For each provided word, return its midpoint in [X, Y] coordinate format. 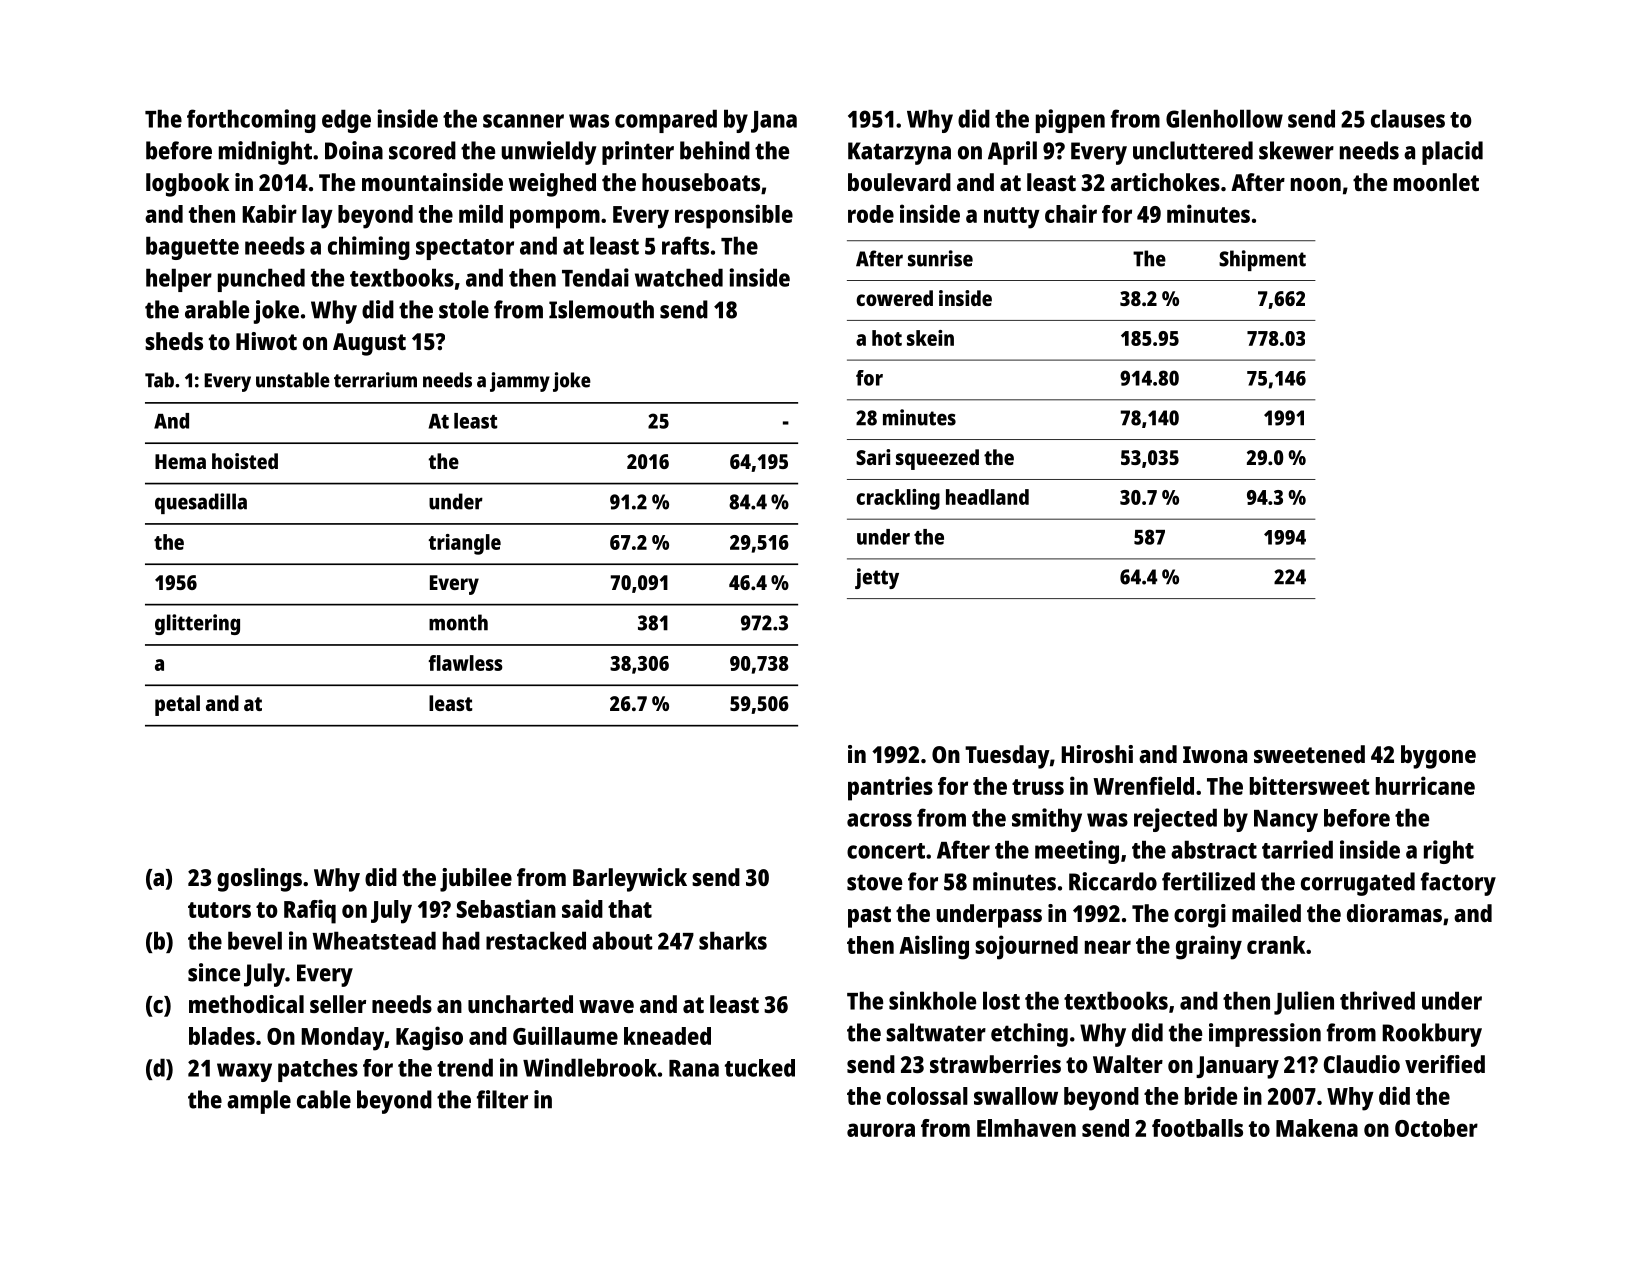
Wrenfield [1143, 785]
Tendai [595, 277]
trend [465, 1067]
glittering [197, 624]
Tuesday [1007, 757]
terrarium [375, 380]
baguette [192, 248]
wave [606, 1006]
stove [874, 882]
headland [987, 497]
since [214, 972]
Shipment [1262, 260]
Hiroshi [1097, 754]
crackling [898, 499]
